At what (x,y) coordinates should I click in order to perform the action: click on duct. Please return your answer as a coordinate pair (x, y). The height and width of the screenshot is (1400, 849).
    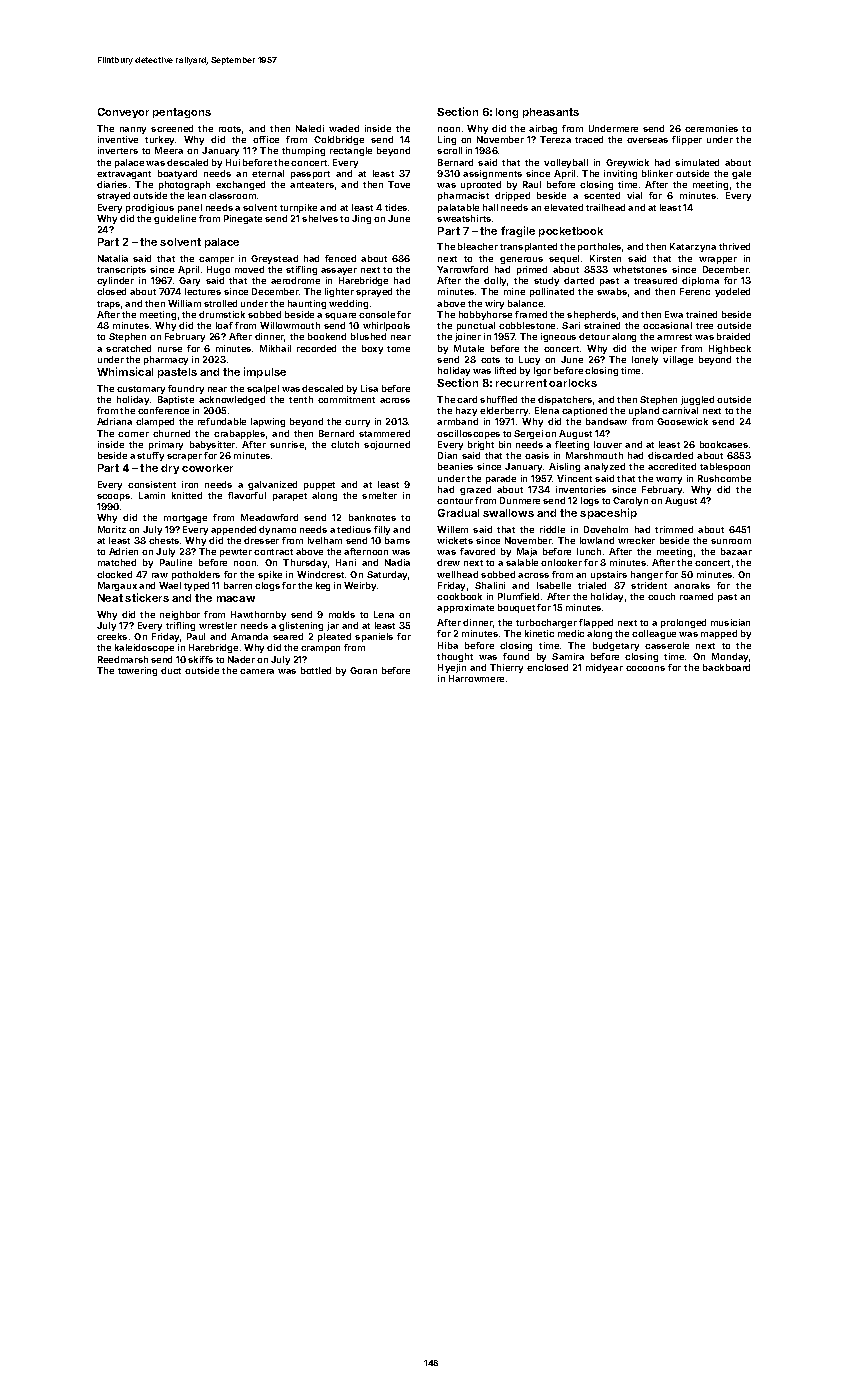
    Looking at the image, I should click on (171, 670).
